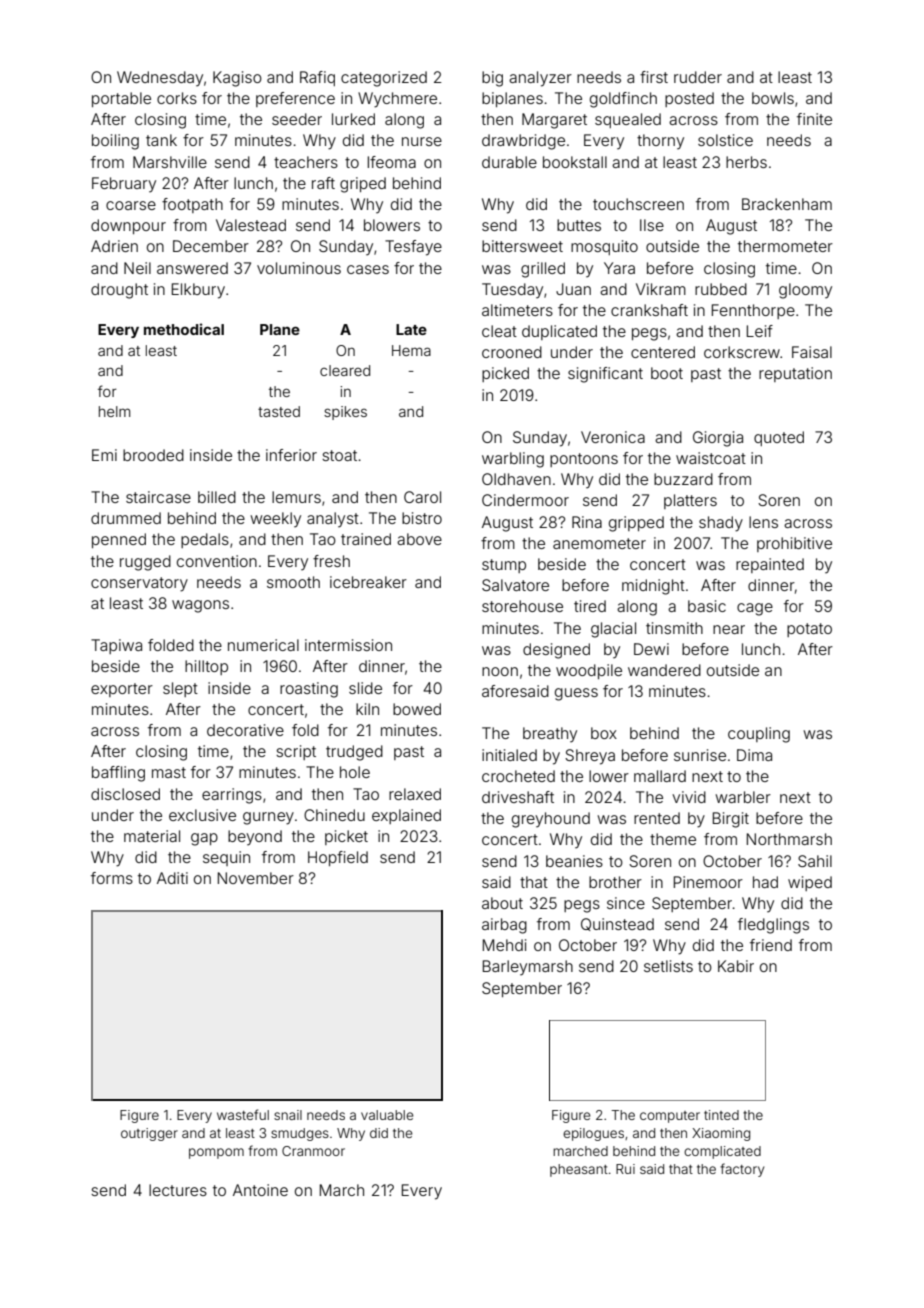  What do you see at coordinates (243, 1114) in the screenshot?
I see `wasteful` at bounding box center [243, 1114].
